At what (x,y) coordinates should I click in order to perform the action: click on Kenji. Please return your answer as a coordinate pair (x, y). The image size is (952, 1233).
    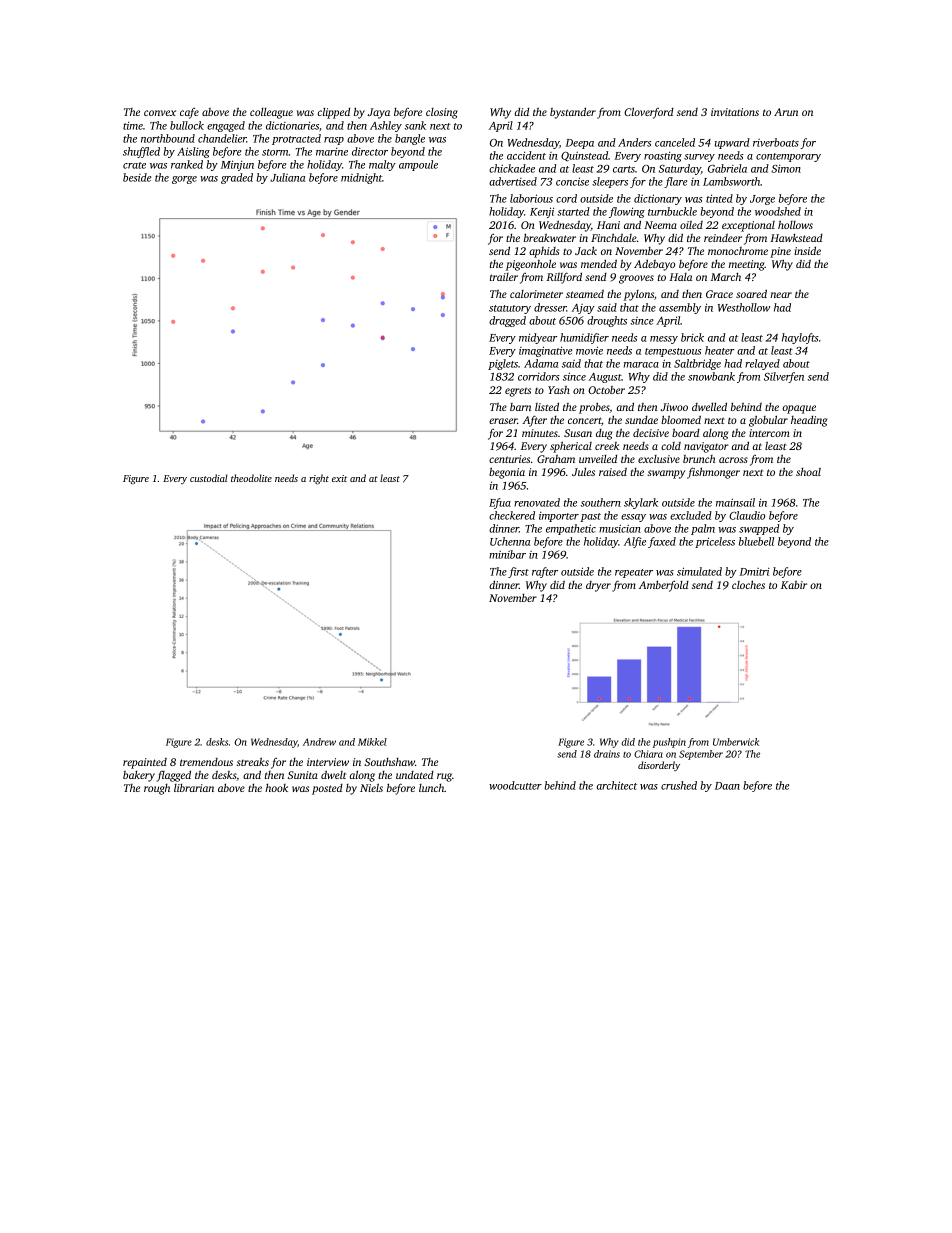
    Looking at the image, I should click on (542, 212).
